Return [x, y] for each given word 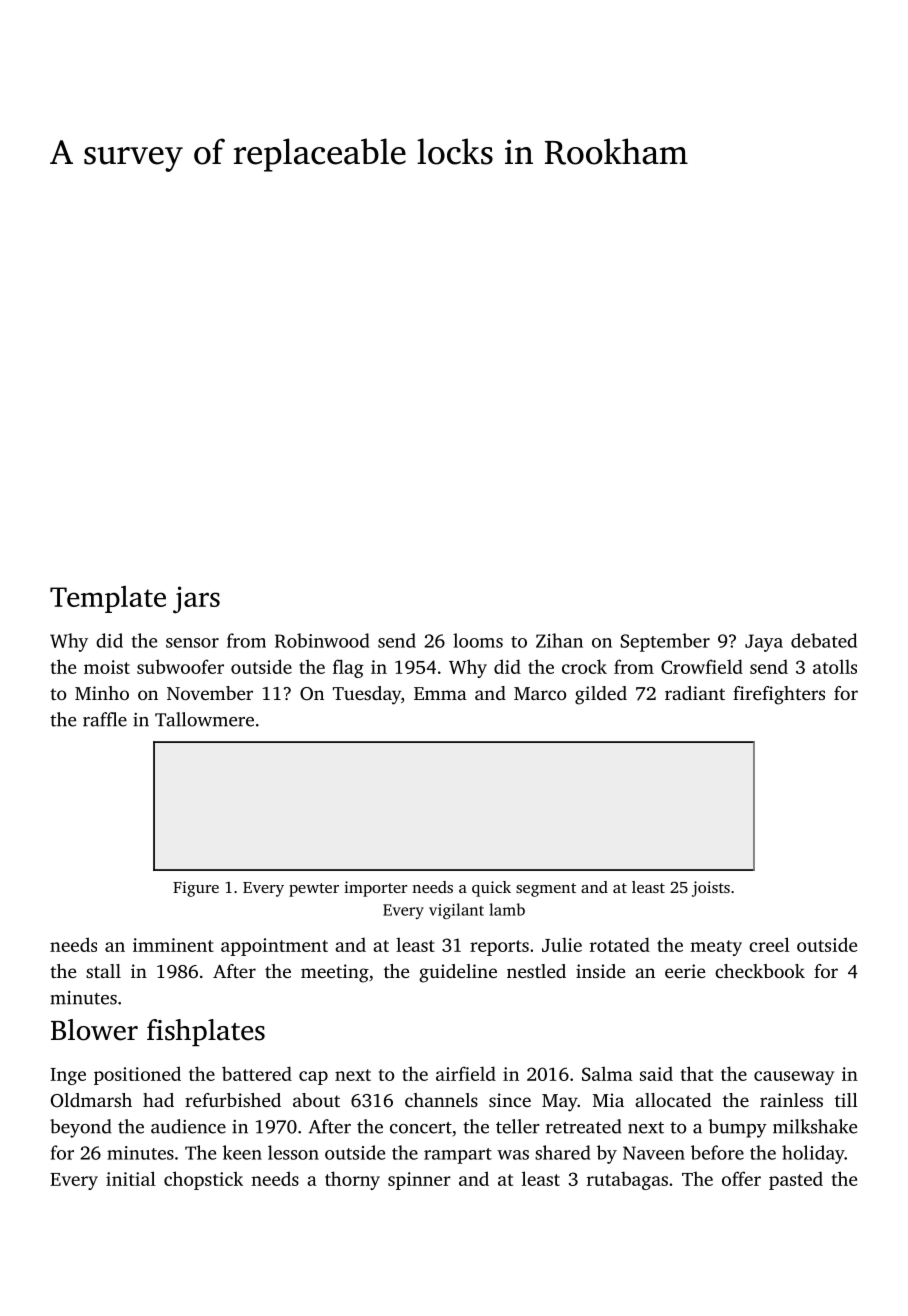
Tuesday [367, 695]
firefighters [779, 695]
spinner [419, 1181]
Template [108, 599]
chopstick [203, 1180]
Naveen [654, 1153]
